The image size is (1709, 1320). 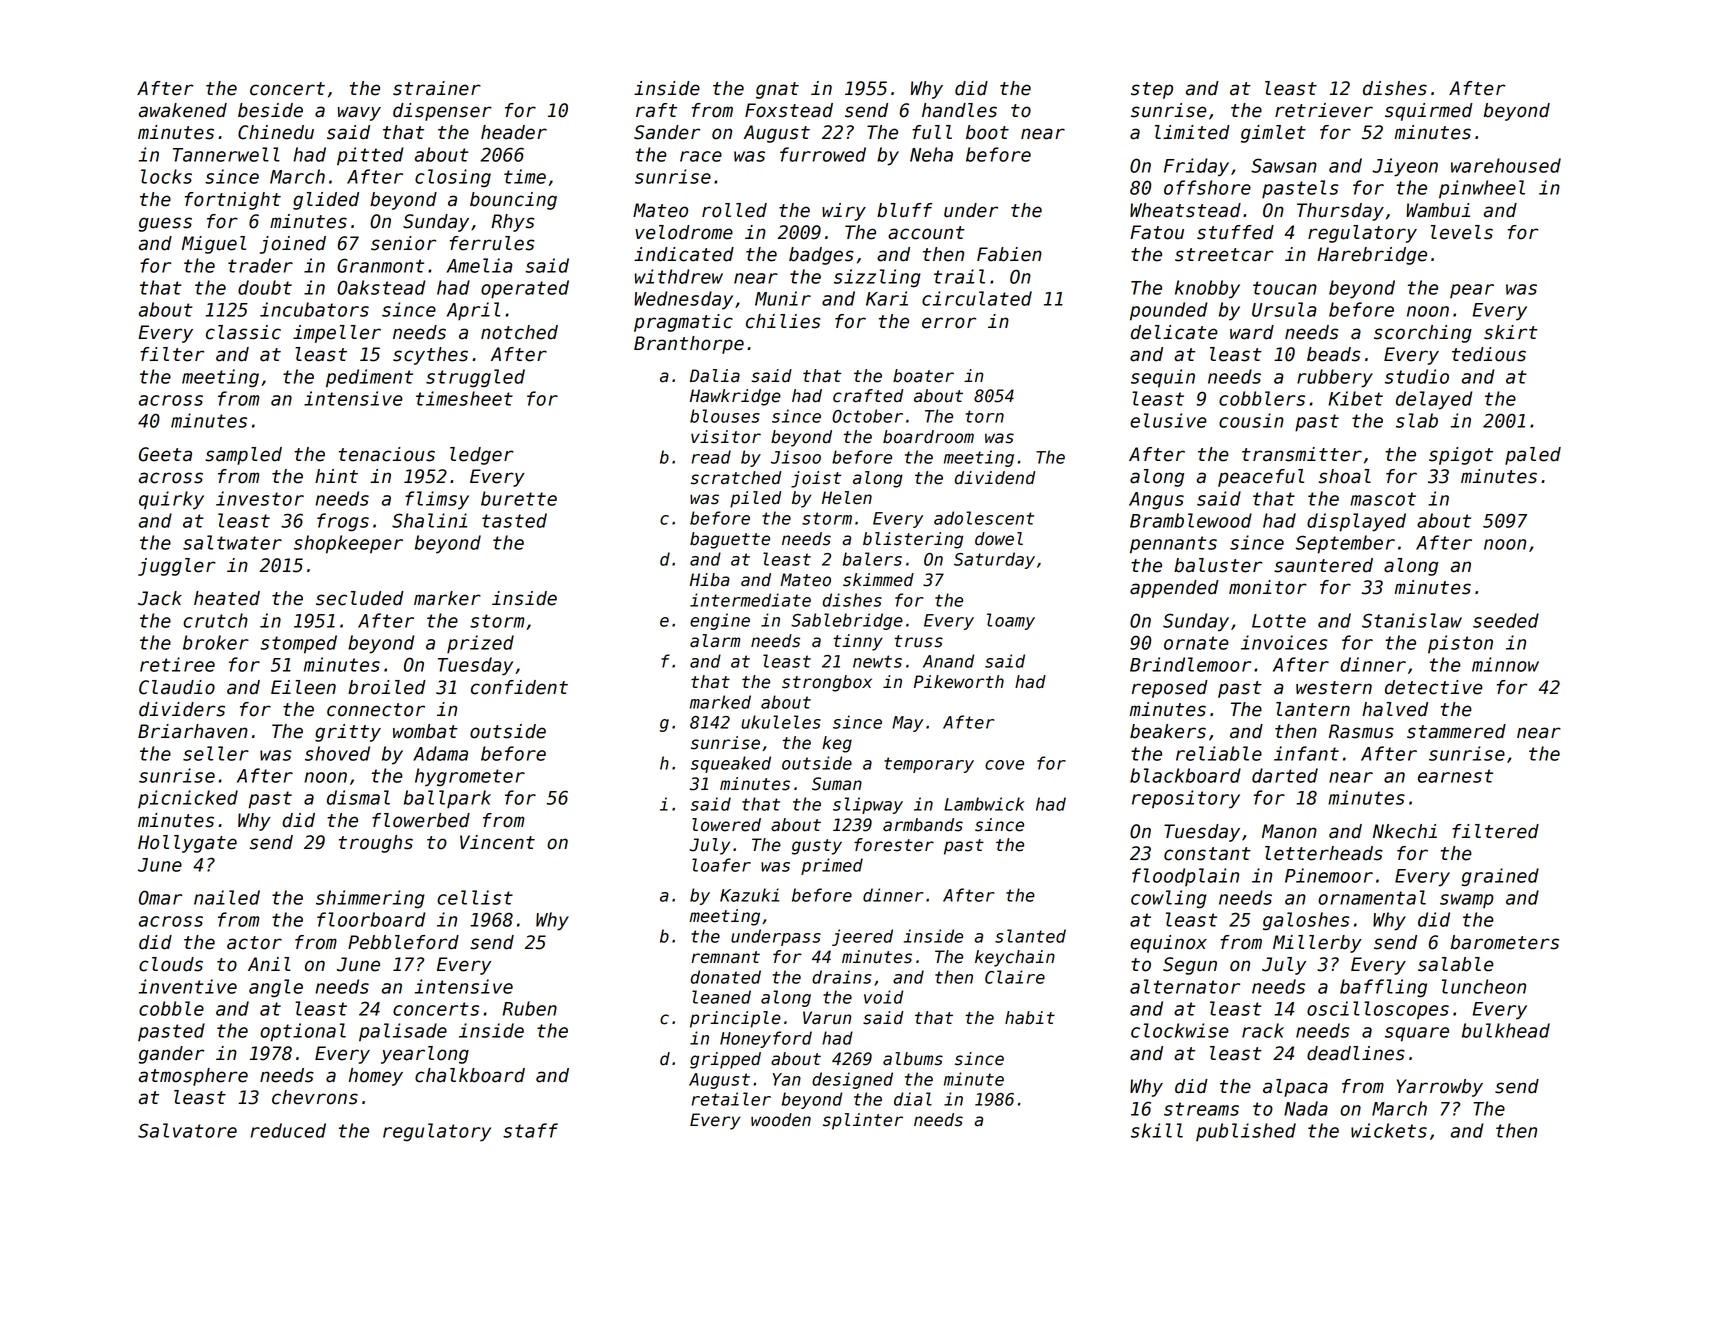 I want to click on marked, so click(x=720, y=702).
